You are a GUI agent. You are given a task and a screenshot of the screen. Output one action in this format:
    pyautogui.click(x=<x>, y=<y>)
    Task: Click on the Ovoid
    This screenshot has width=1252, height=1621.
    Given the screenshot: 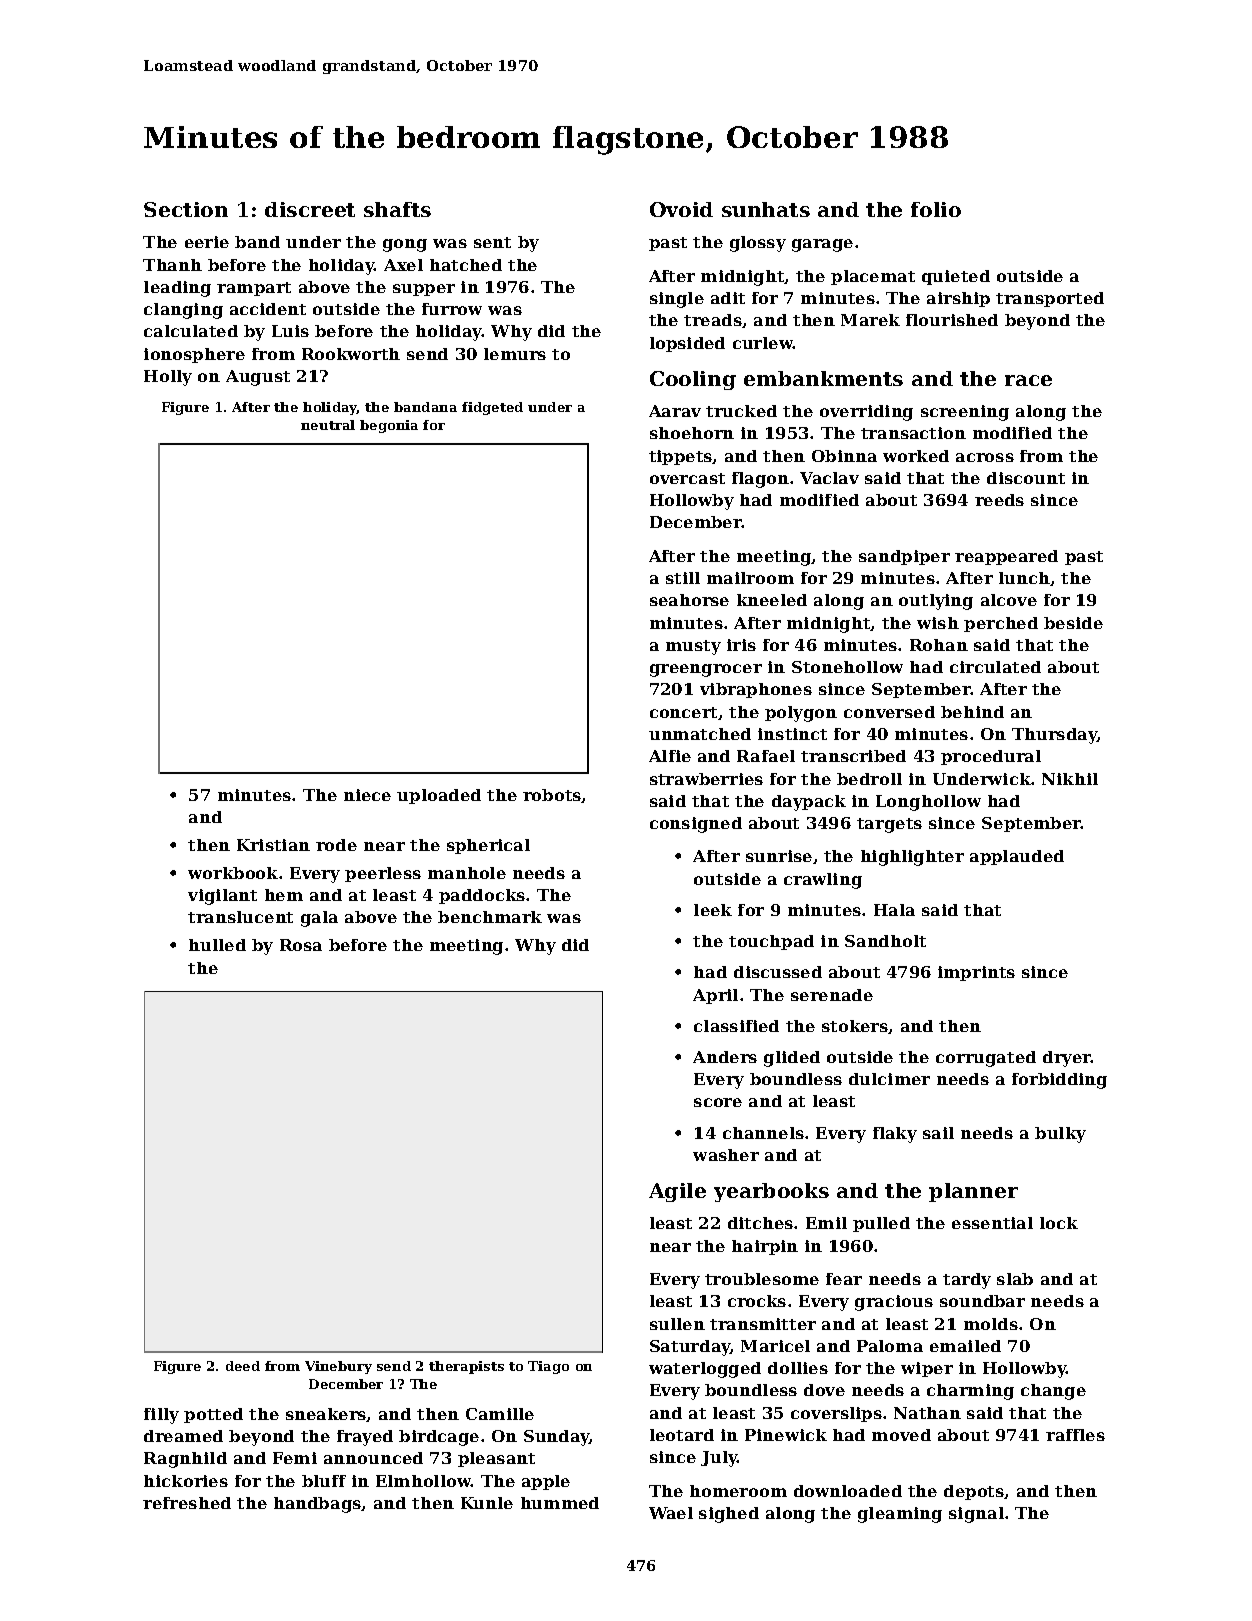 What is the action you would take?
    pyautogui.click(x=681, y=209)
